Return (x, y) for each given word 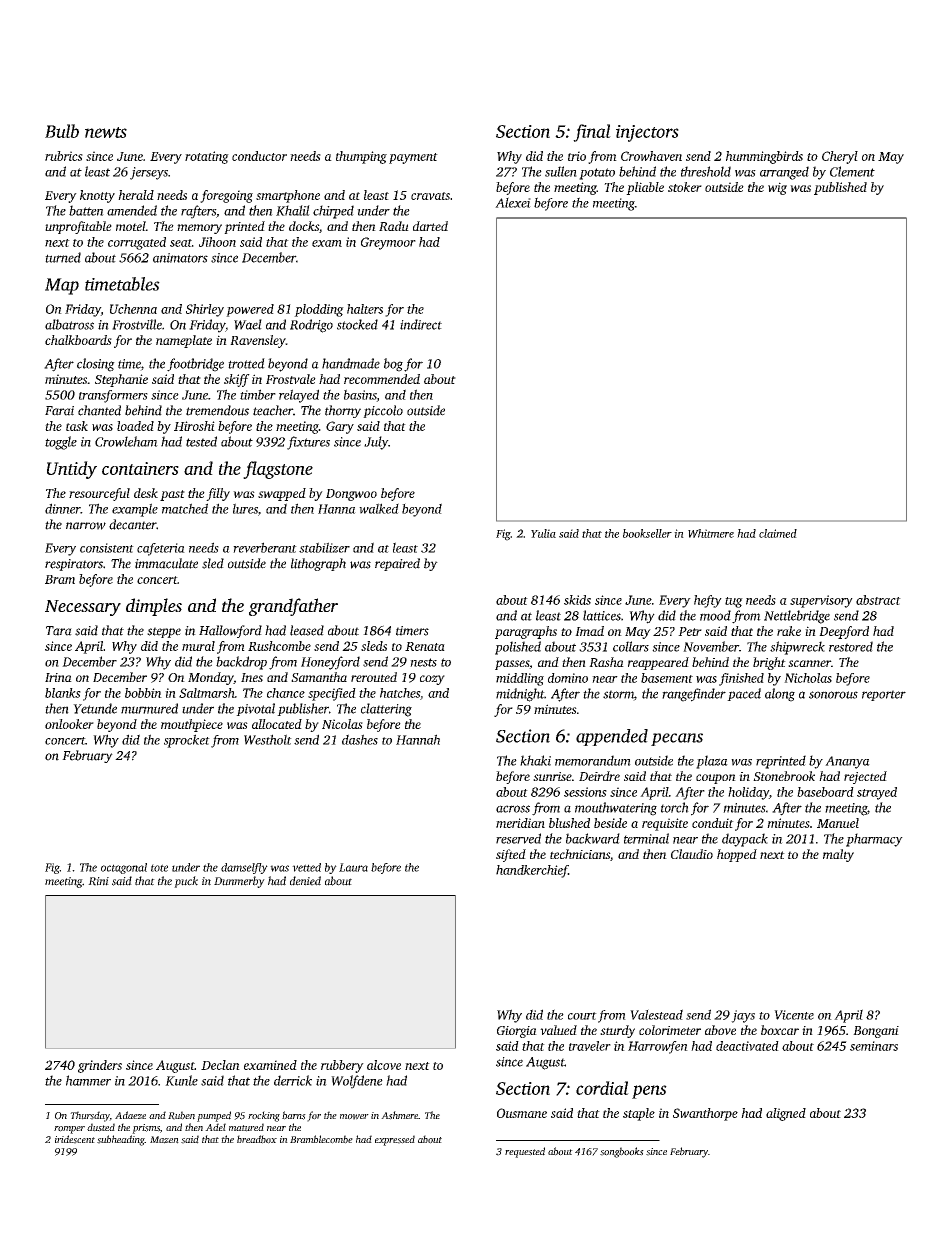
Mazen (164, 1140)
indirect (421, 324)
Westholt (268, 739)
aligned (786, 1114)
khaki (535, 760)
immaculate (166, 563)
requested (525, 1152)
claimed (778, 533)
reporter (884, 695)
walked (379, 508)
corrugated (137, 243)
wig (777, 188)
